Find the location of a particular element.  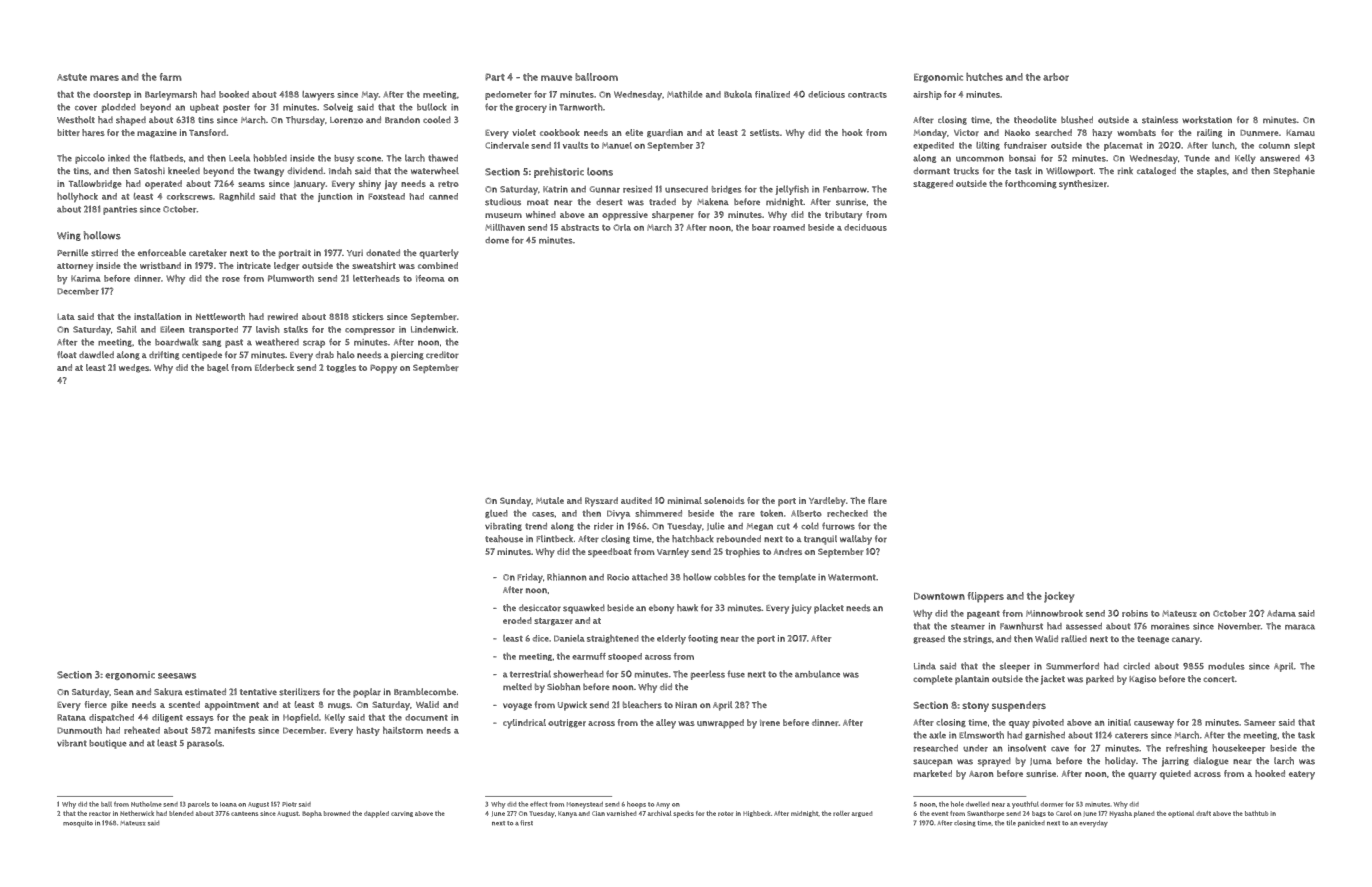

Part is located at coordinates (495, 77).
